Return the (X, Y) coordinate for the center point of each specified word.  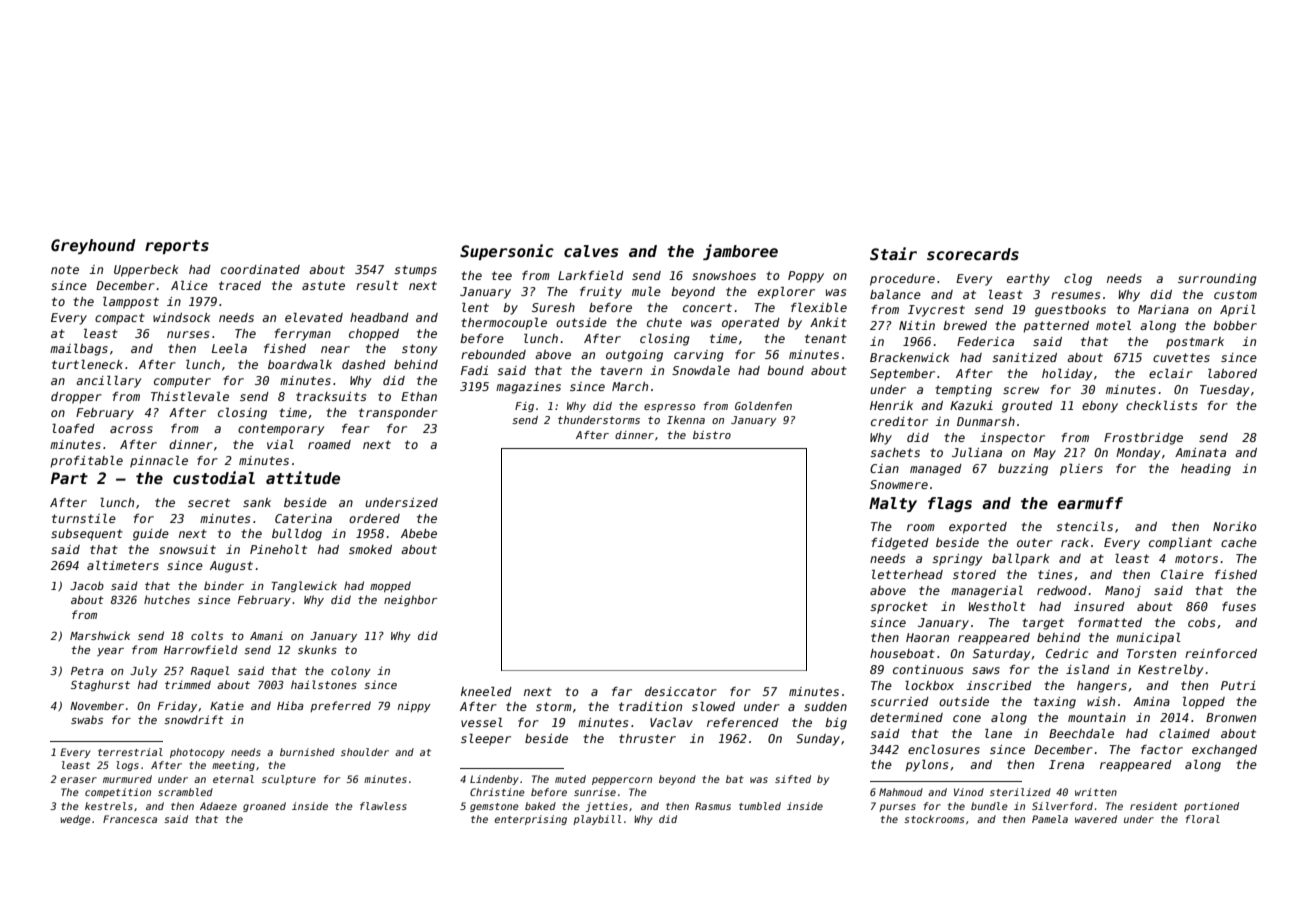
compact (120, 319)
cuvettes (1181, 357)
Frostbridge (1143, 439)
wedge (75, 820)
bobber (1235, 325)
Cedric (1067, 653)
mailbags (79, 350)
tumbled (760, 806)
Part (69, 478)
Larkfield (591, 275)
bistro (712, 435)
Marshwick (100, 635)
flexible (819, 307)
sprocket (899, 608)
